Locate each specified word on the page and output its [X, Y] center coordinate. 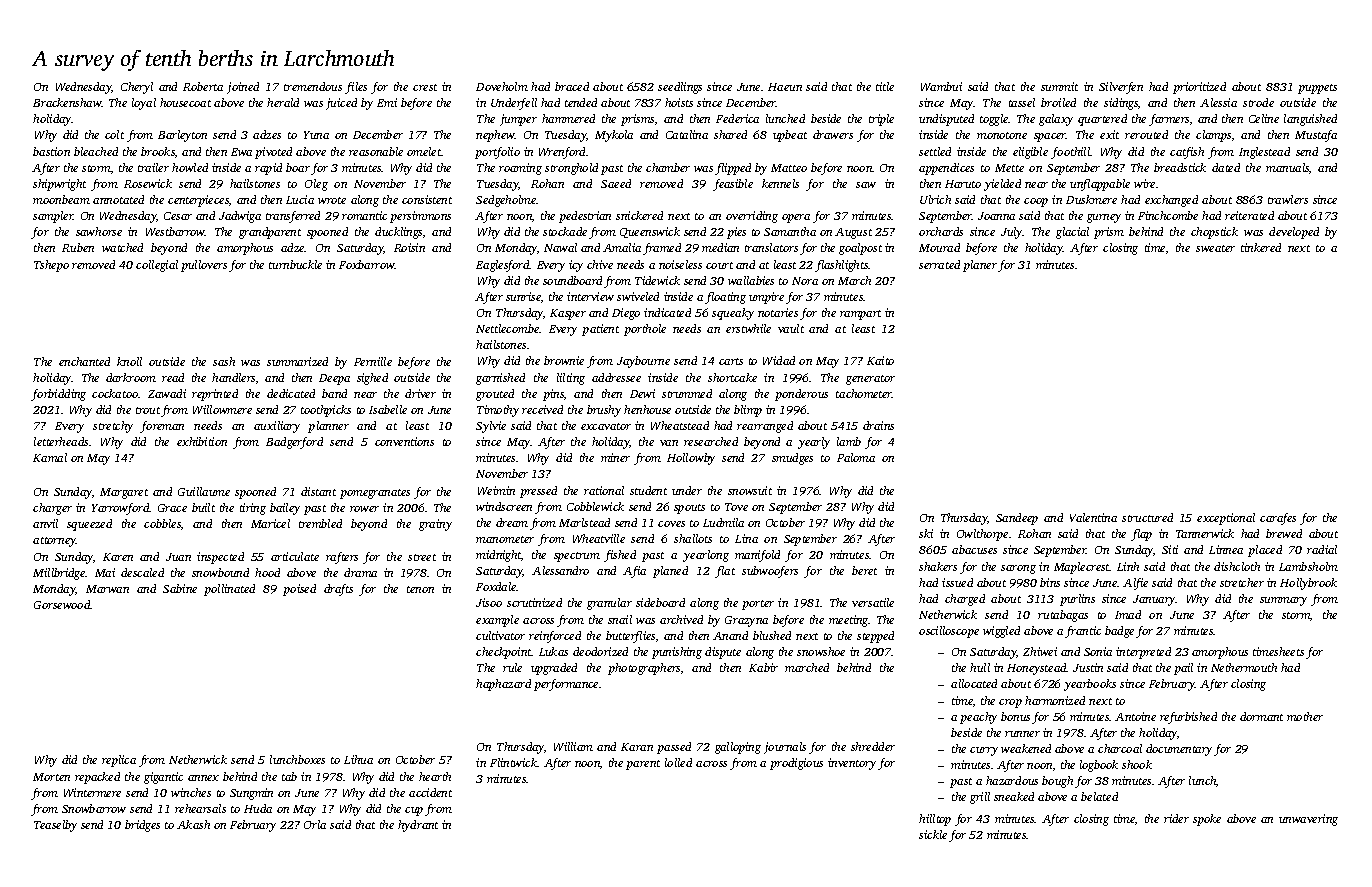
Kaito [880, 360]
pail [1183, 669]
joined [243, 88]
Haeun [785, 87]
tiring [253, 509]
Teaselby [55, 826]
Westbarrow [175, 231]
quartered [1102, 120]
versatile [873, 602]
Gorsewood [62, 604]
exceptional [1226, 519]
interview [590, 296]
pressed [538, 492]
